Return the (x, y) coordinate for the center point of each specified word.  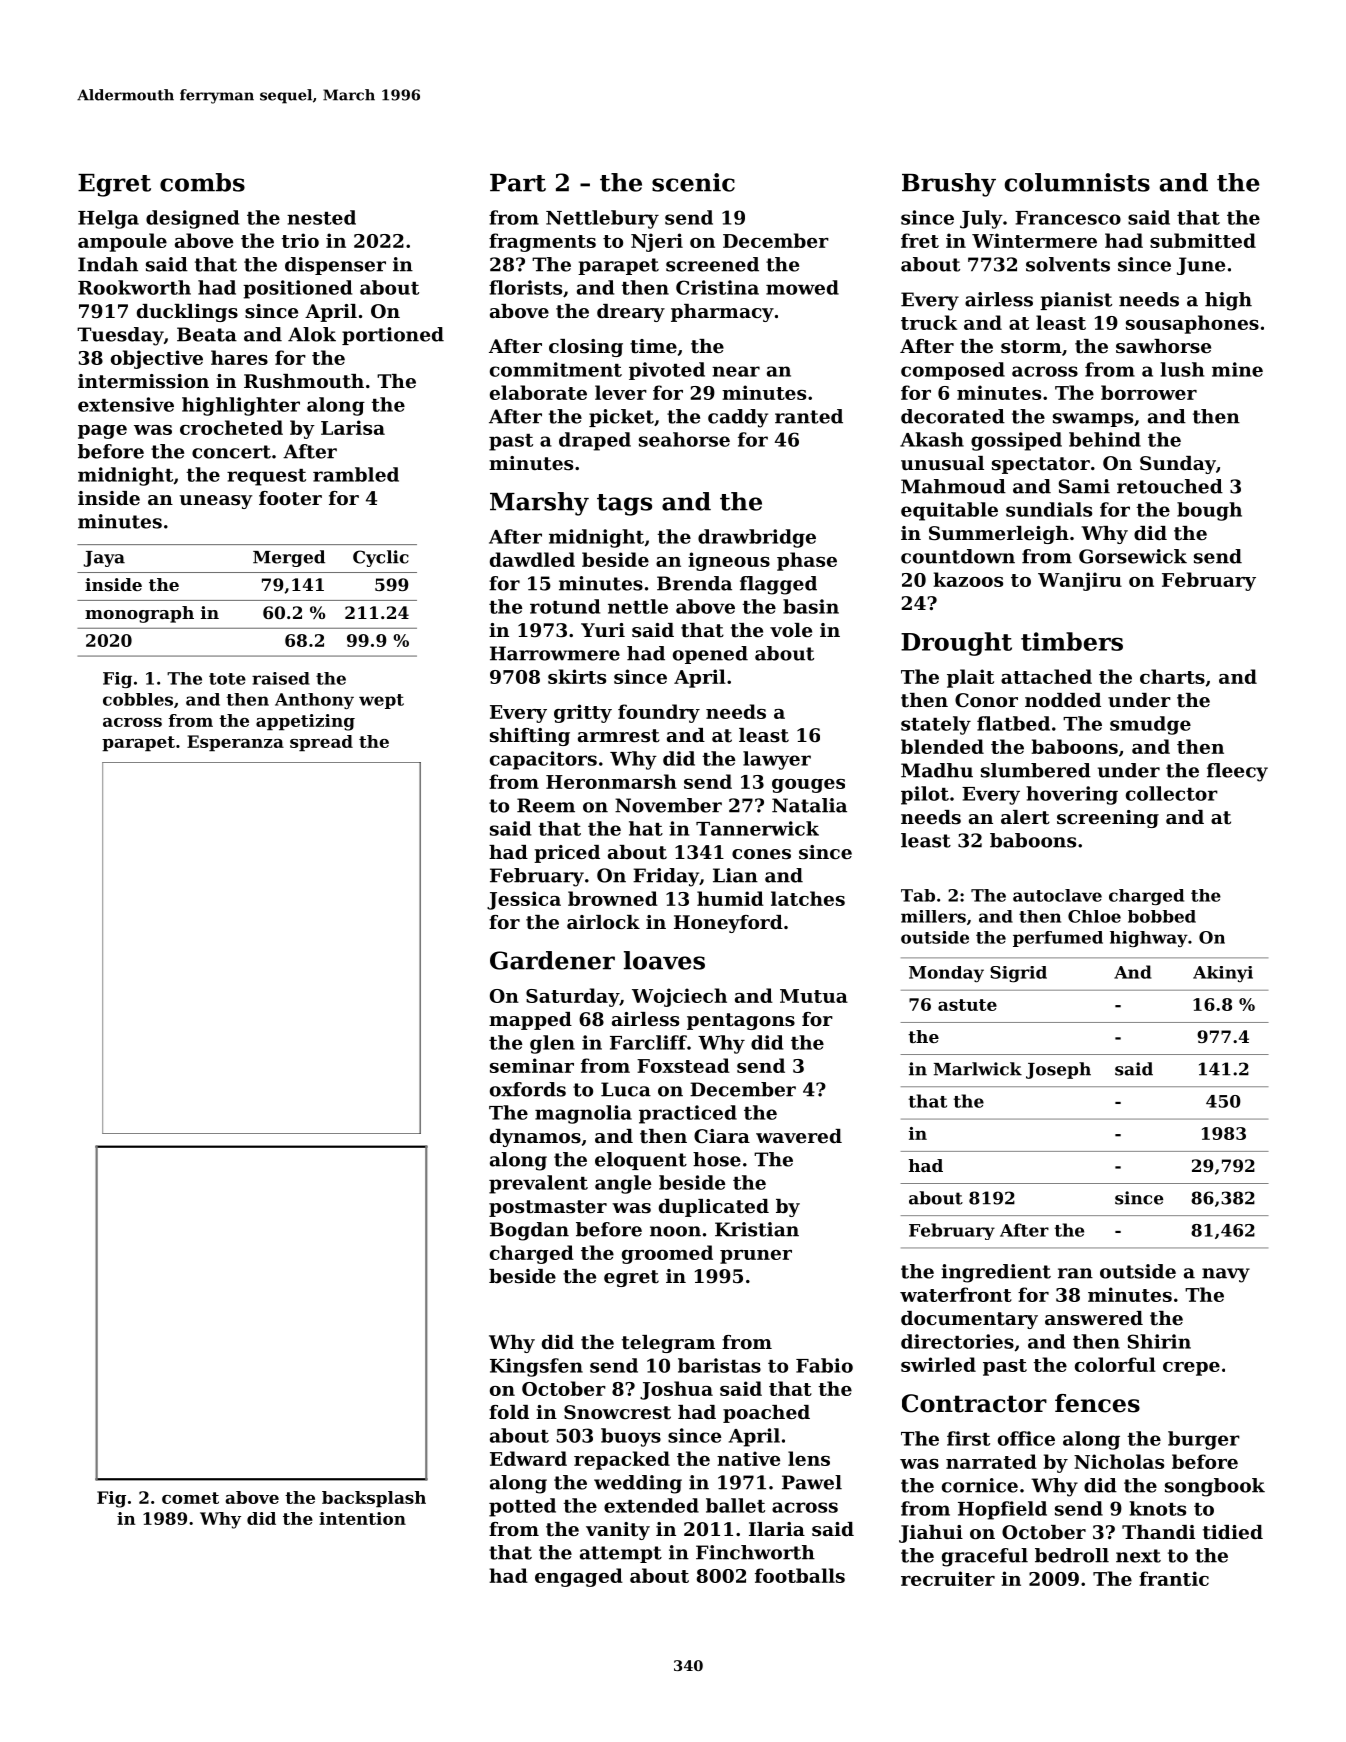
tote (227, 679)
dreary (631, 313)
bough (1209, 511)
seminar (532, 1065)
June (1201, 266)
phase (807, 561)
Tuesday (120, 336)
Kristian (757, 1229)
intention (362, 1518)
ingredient (996, 1273)
